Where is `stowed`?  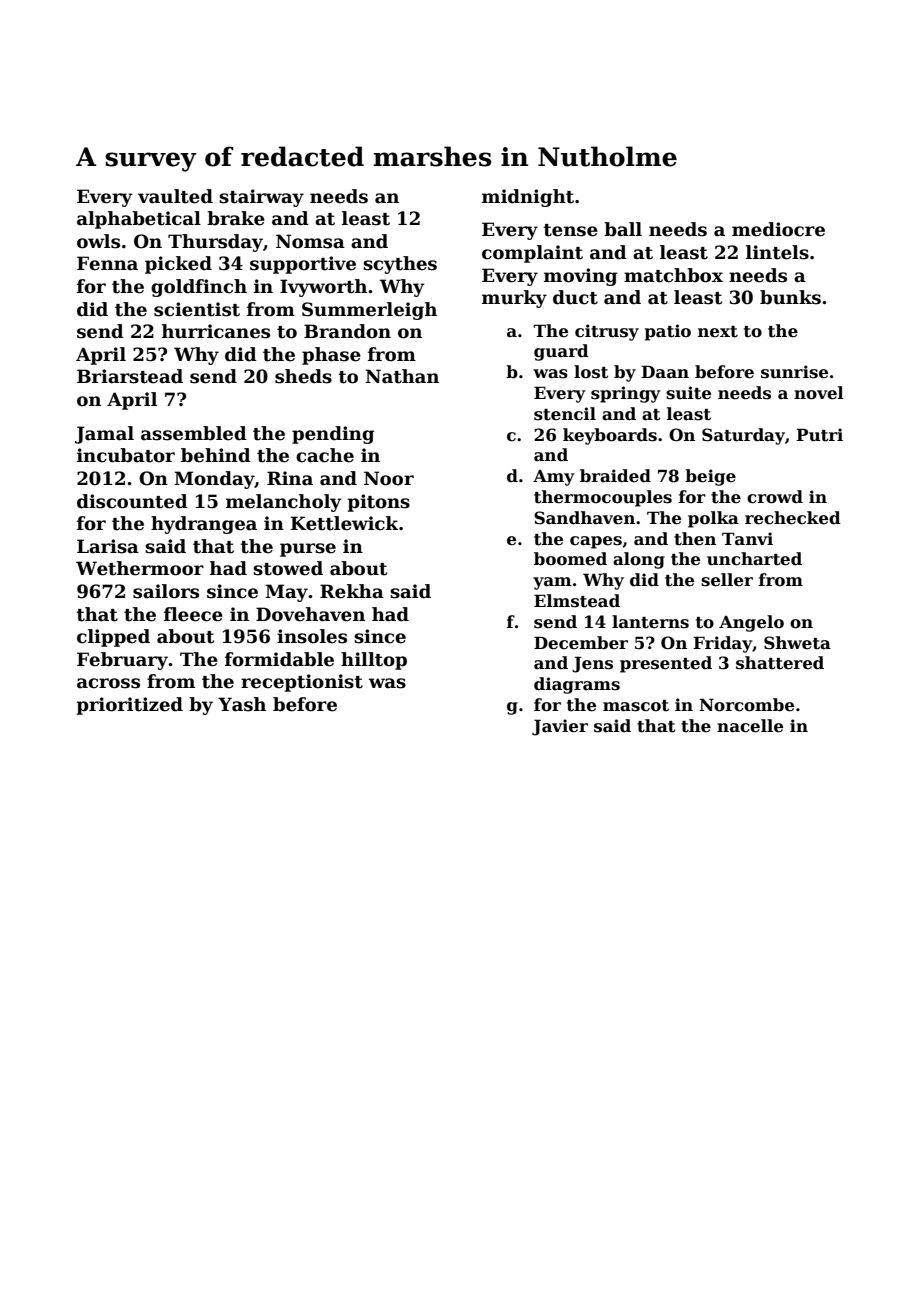
stowed is located at coordinates (288, 568).
